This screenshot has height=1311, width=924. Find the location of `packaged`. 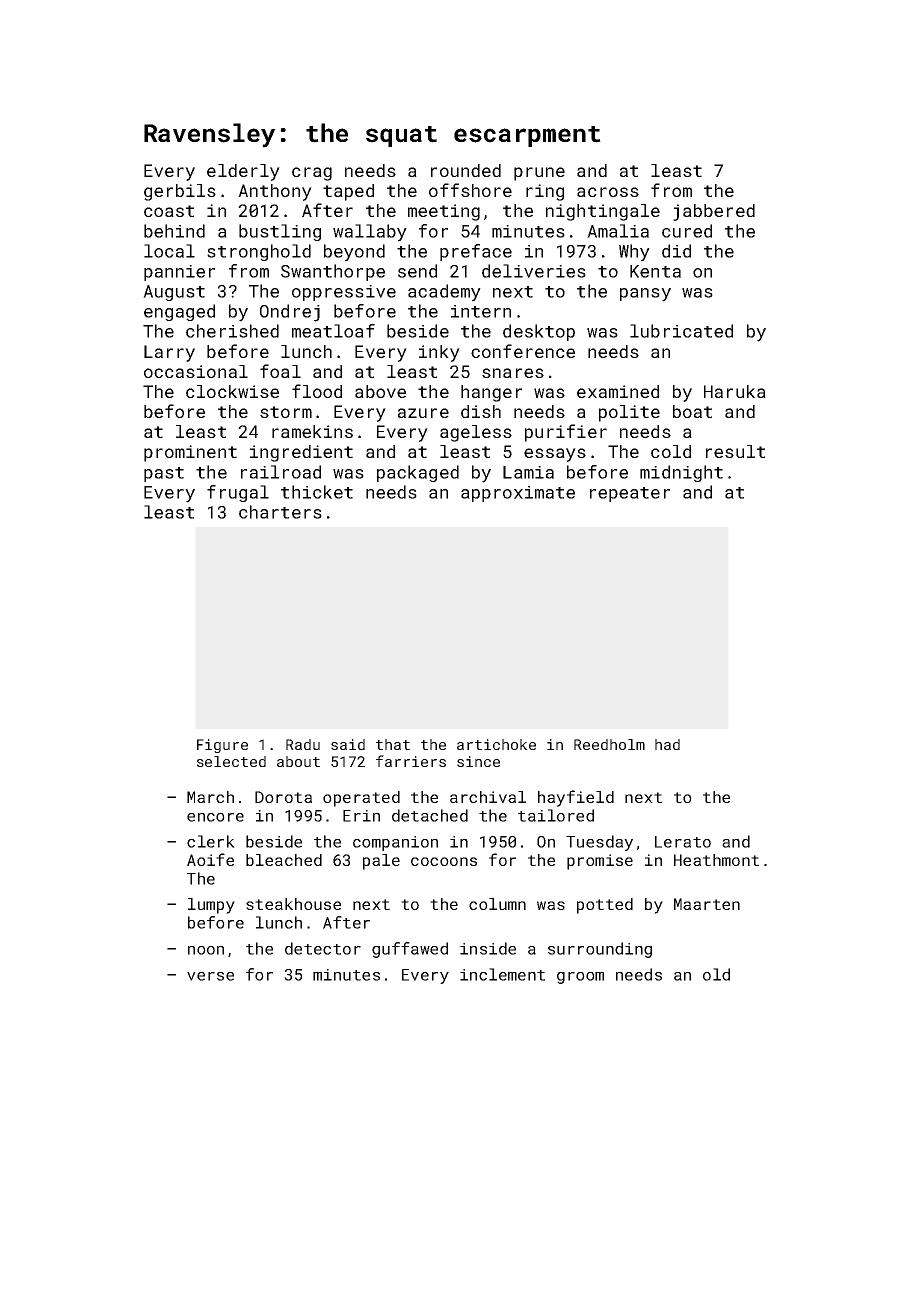

packaged is located at coordinates (418, 473).
